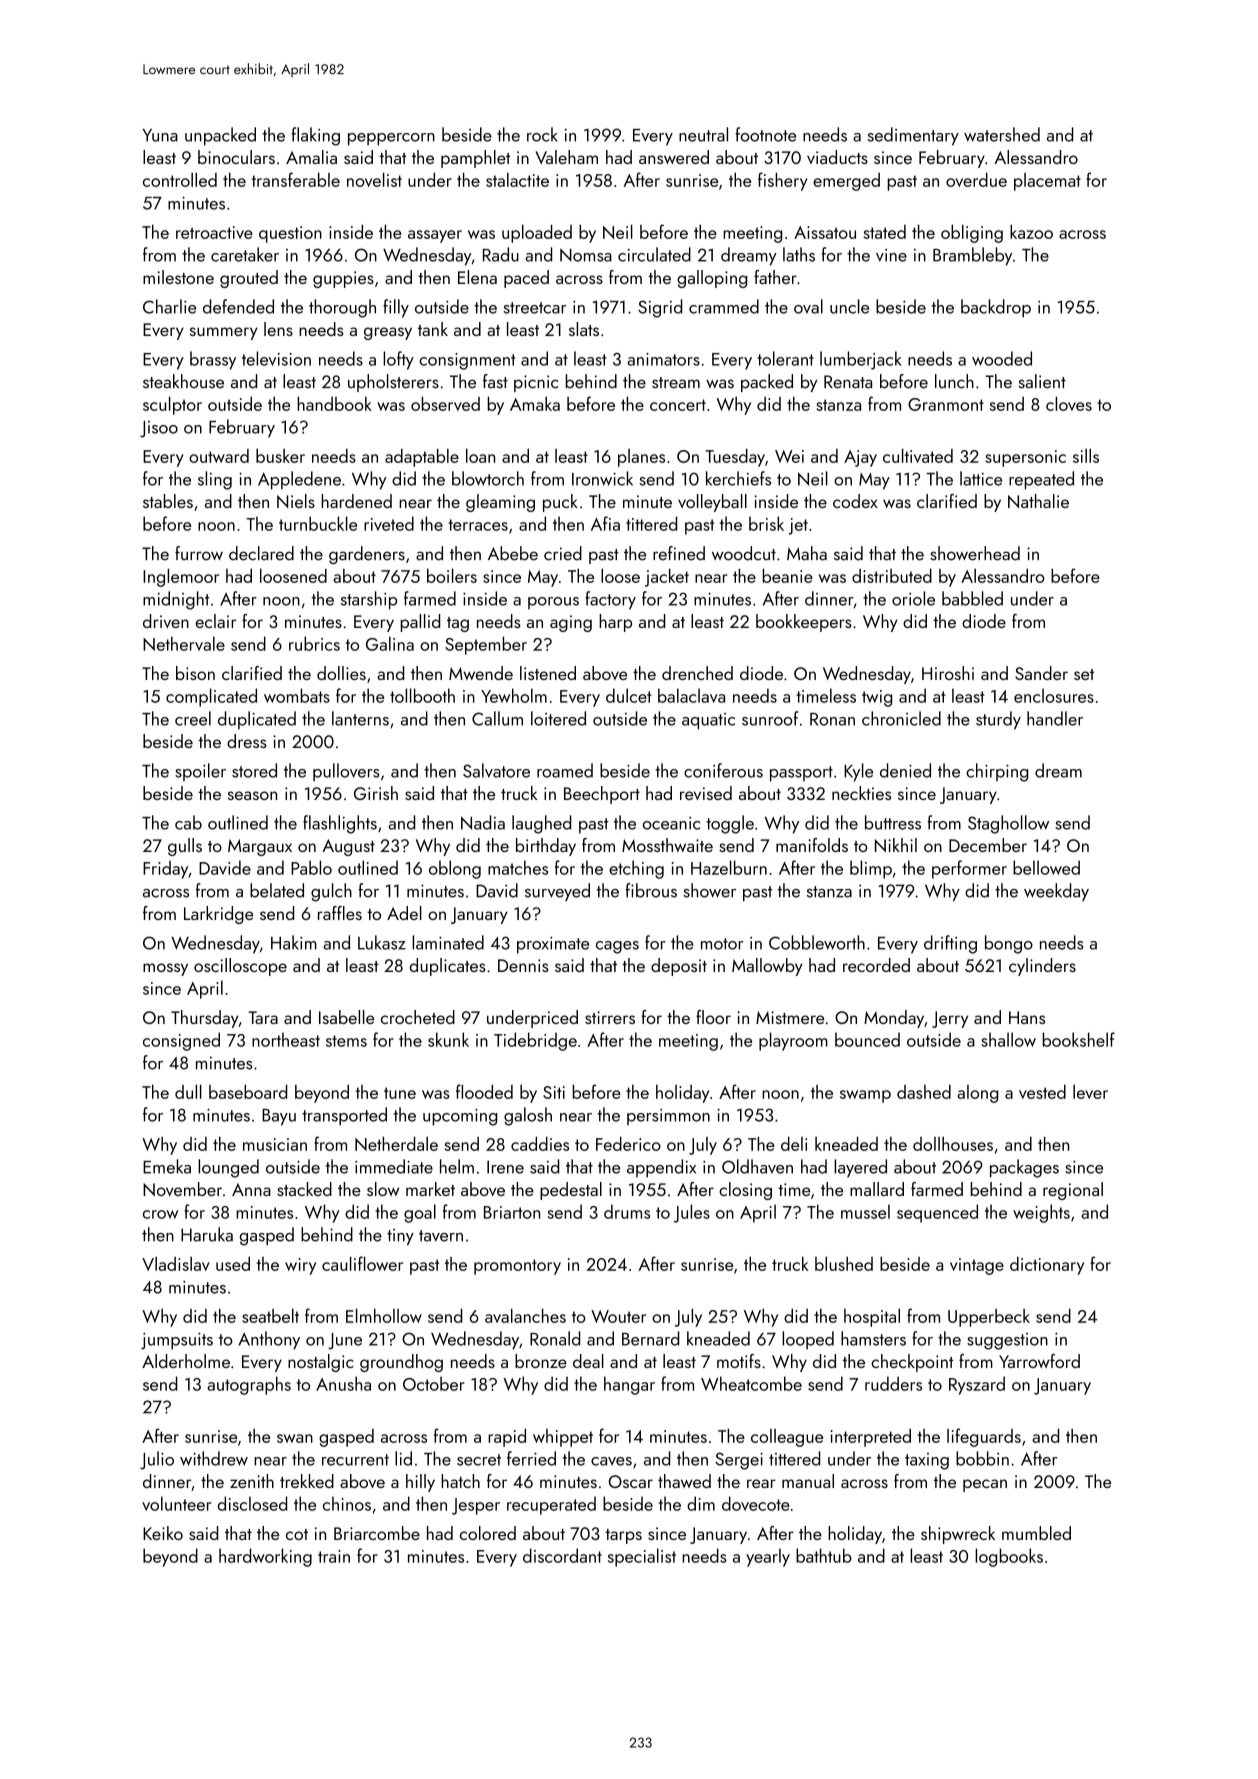 The height and width of the document is (1779, 1258). What do you see at coordinates (546, 847) in the document?
I see `birthday` at bounding box center [546, 847].
